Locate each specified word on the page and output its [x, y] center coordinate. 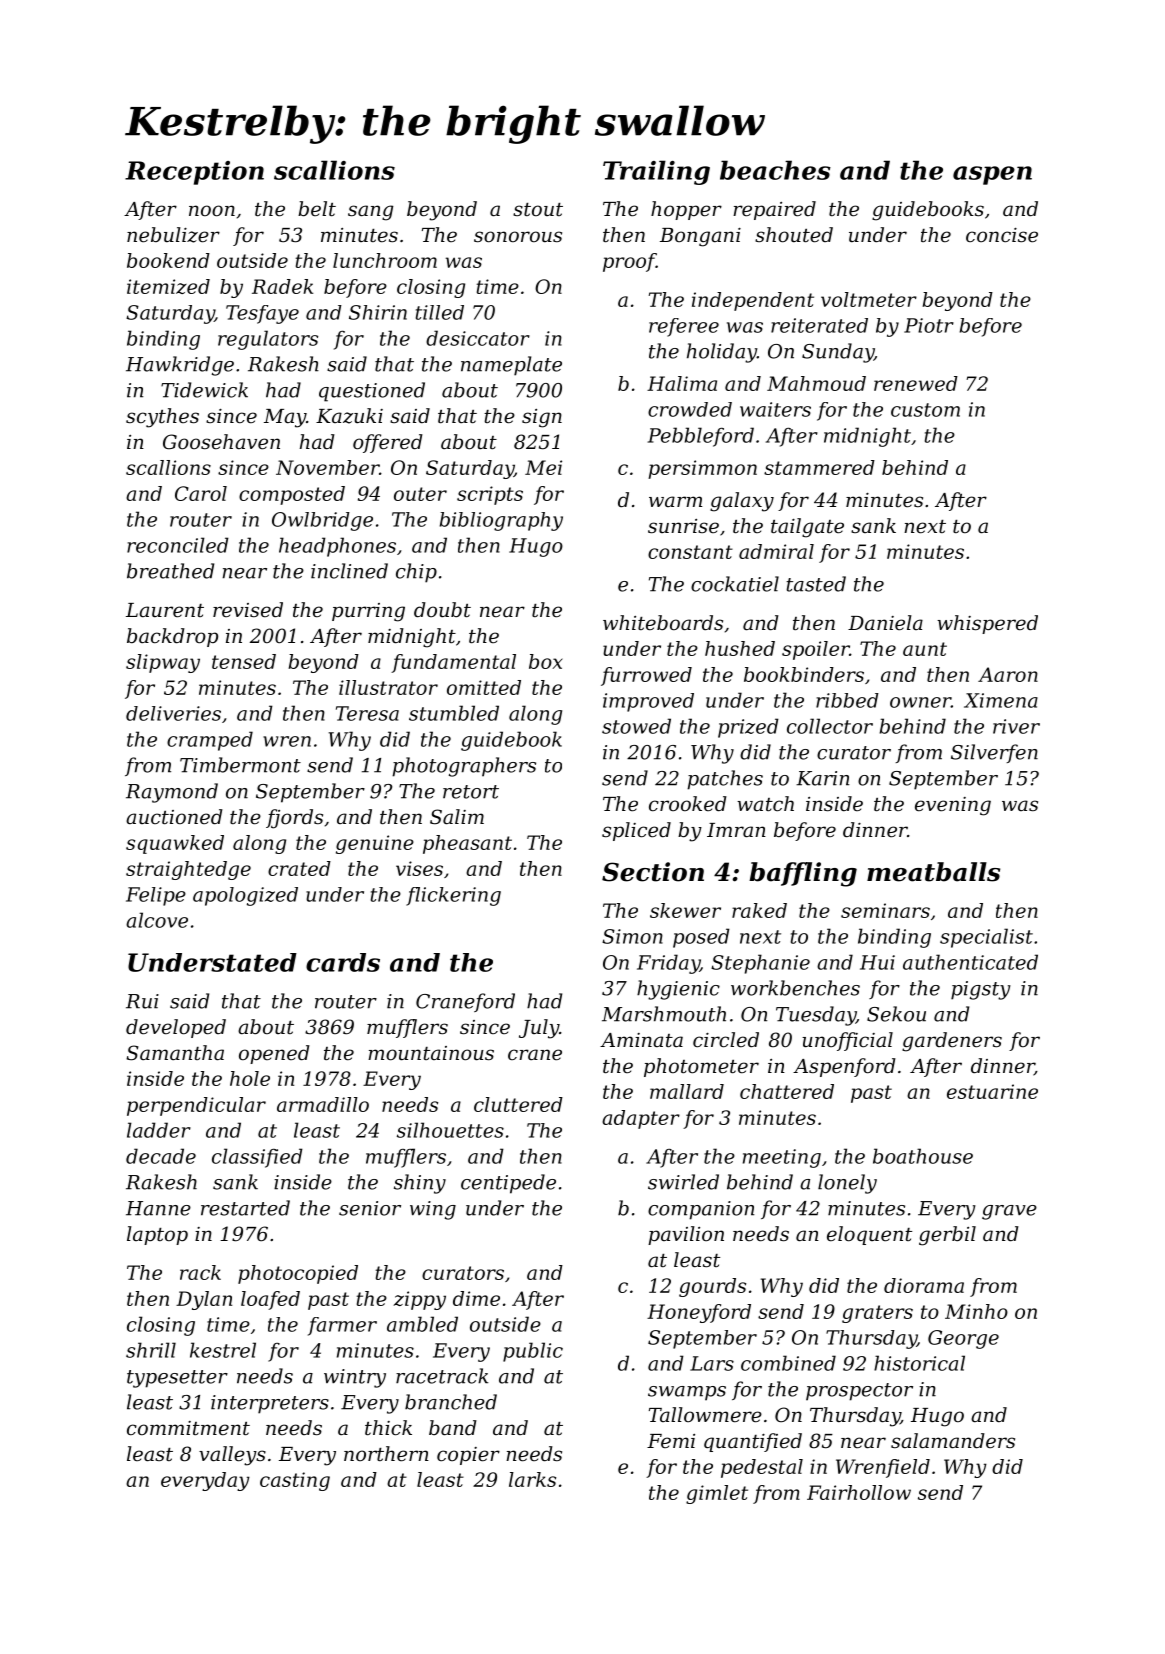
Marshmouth [664, 1014]
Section [653, 872]
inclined [349, 571]
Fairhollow [859, 1492]
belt [317, 209]
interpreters [270, 1404]
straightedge [188, 870]
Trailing [656, 172]
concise [1002, 234]
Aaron [1008, 674]
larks [532, 1479]
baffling [803, 874]
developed [176, 1028]
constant [690, 552]
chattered [787, 1091]
